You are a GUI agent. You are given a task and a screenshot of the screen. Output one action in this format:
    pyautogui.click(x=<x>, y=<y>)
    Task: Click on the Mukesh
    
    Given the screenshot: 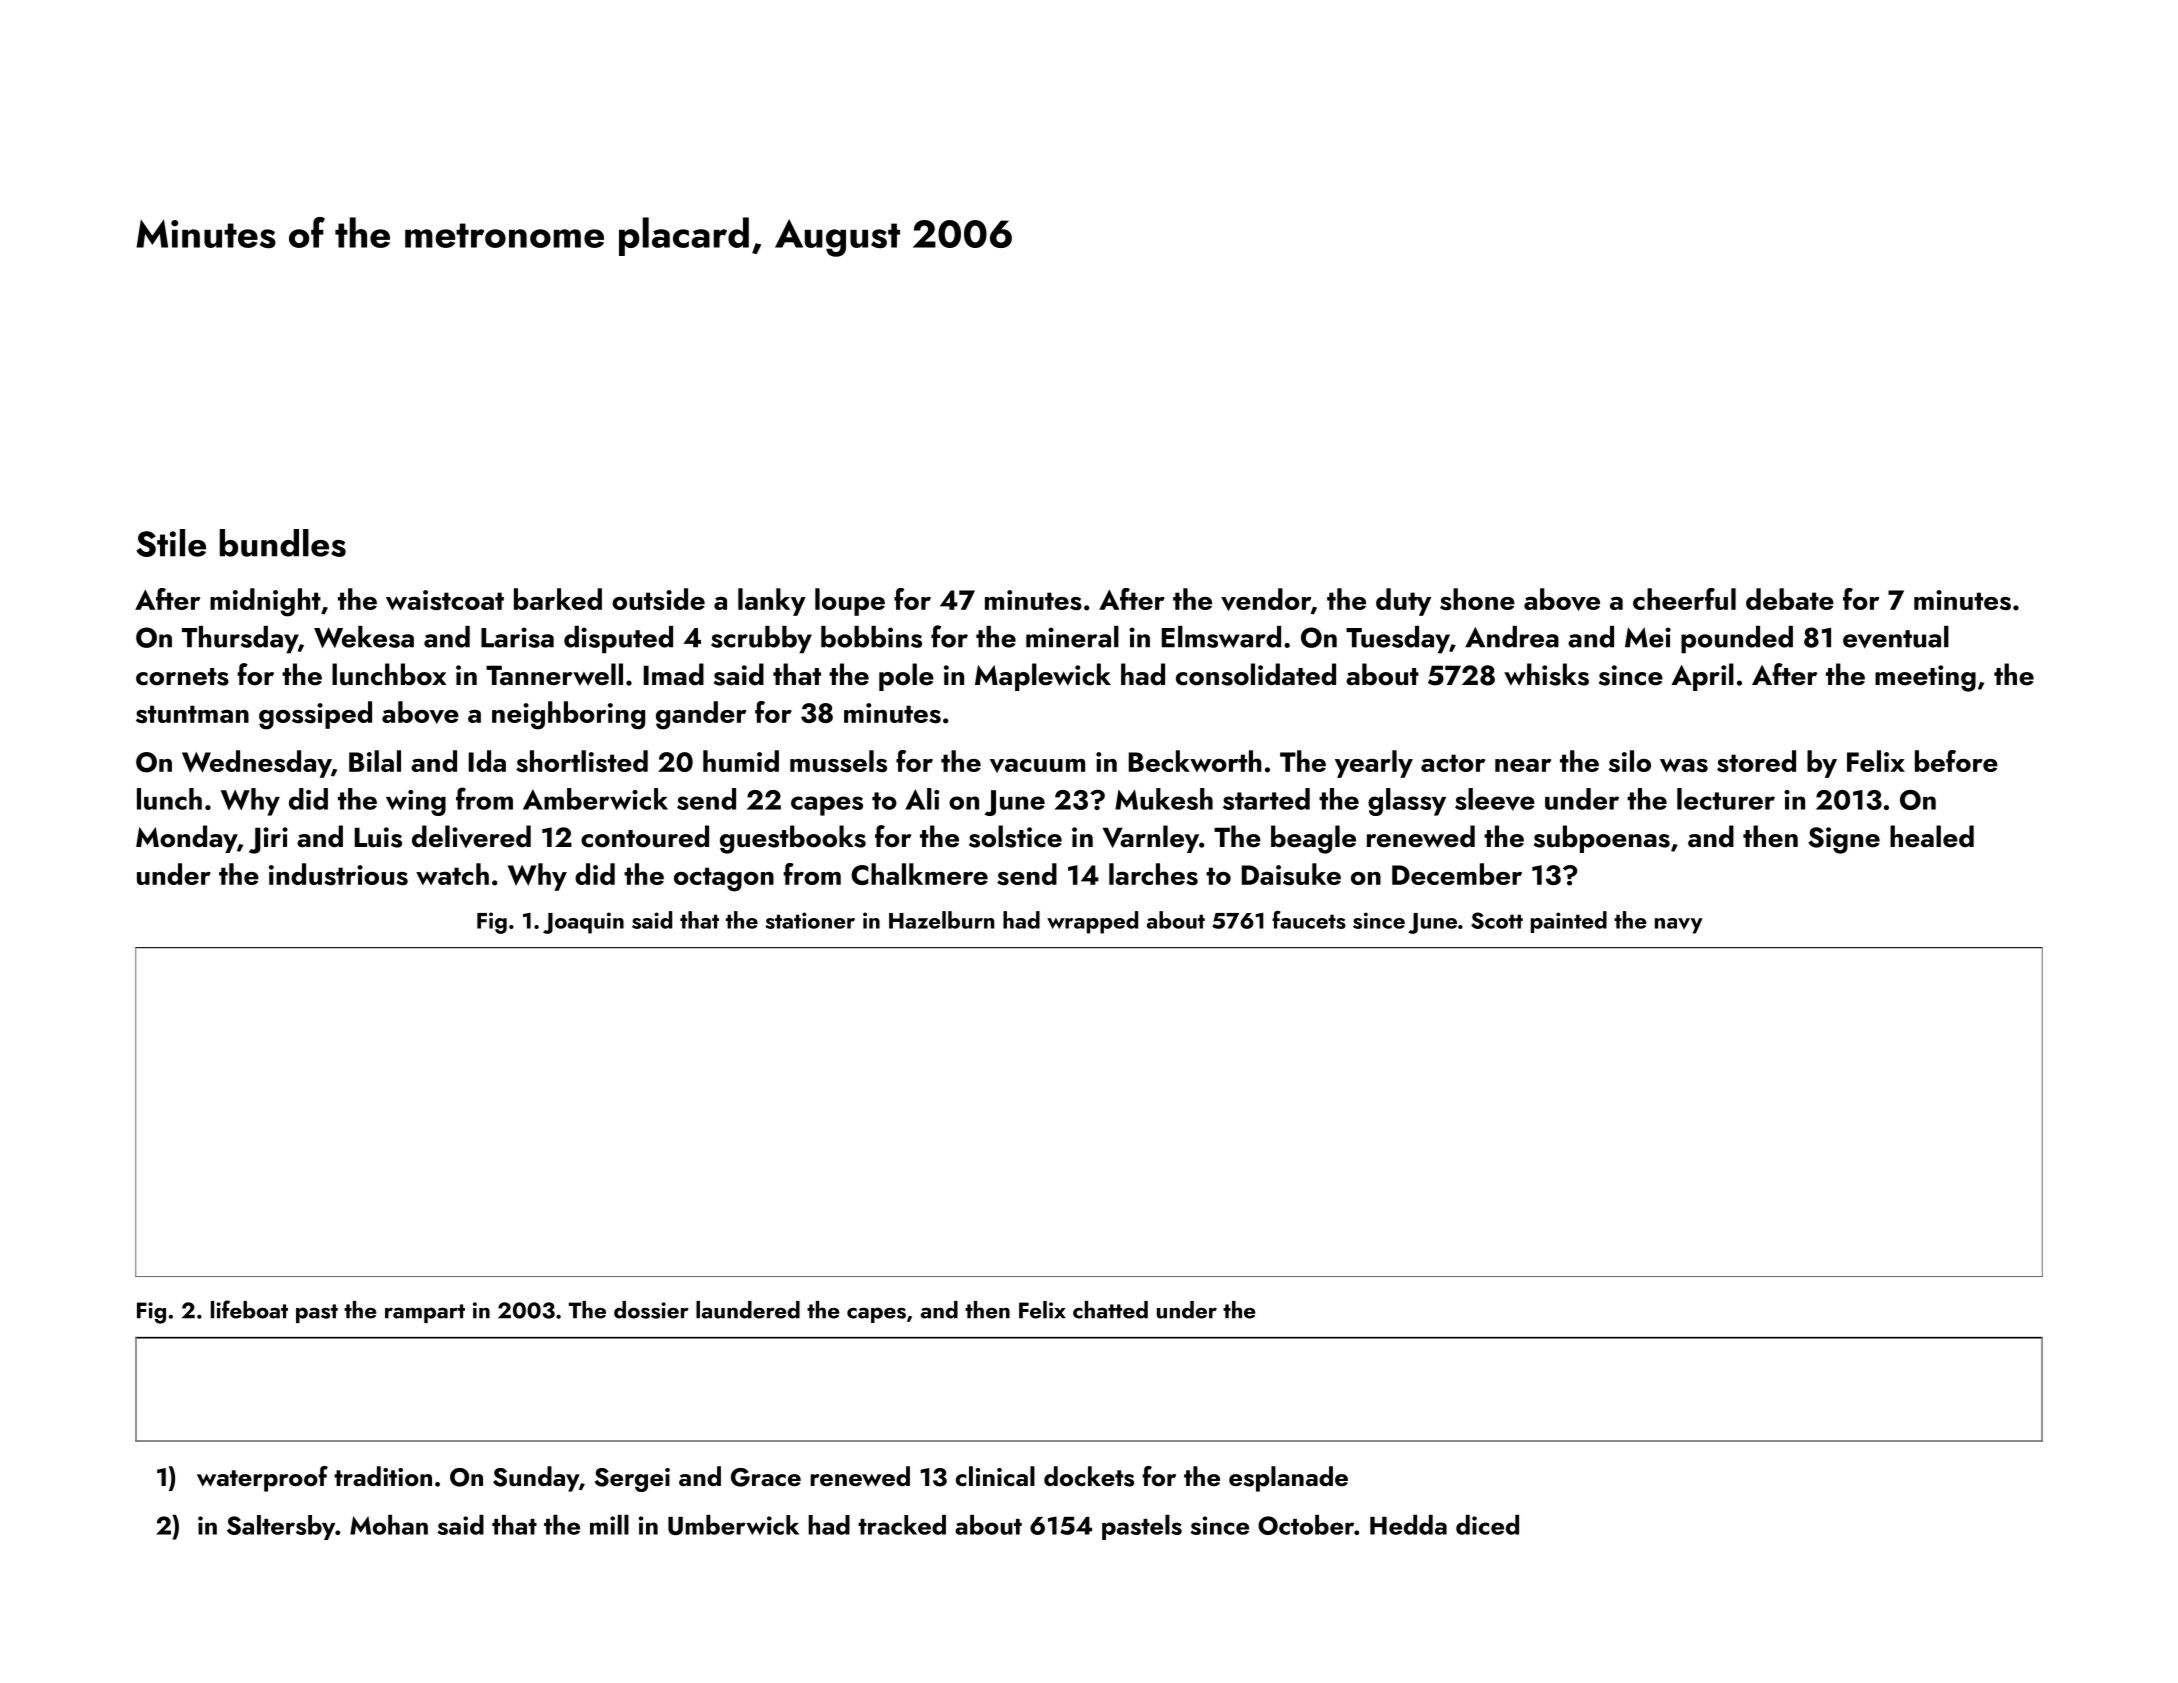 What is the action you would take?
    pyautogui.click(x=1164, y=799)
